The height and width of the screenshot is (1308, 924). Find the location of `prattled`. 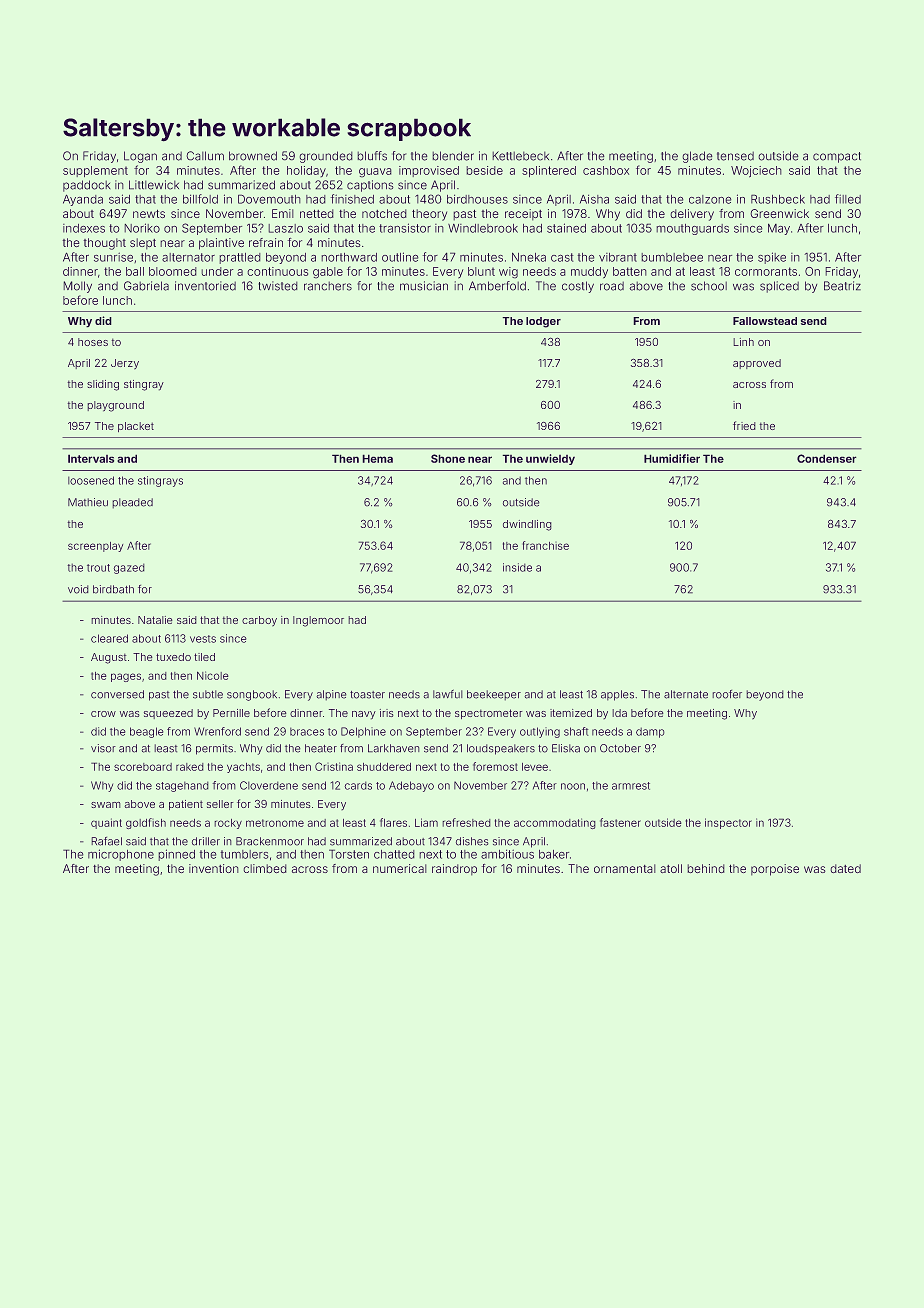

prattled is located at coordinates (240, 258).
